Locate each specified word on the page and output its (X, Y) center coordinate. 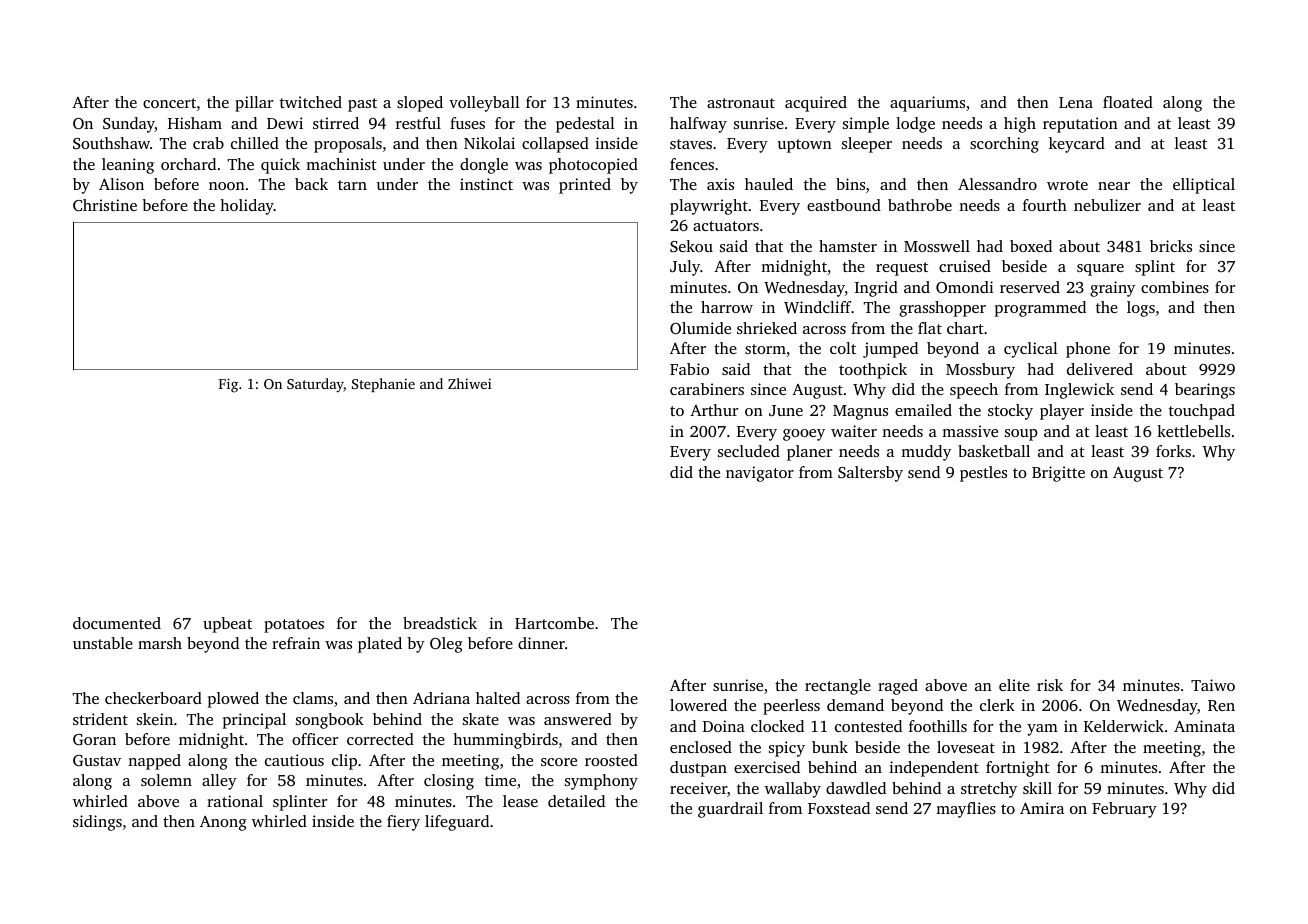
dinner (541, 643)
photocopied (593, 166)
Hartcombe (554, 623)
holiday (247, 207)
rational (235, 801)
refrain (296, 643)
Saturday (315, 385)
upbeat (227, 625)
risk (1050, 685)
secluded (749, 451)
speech (974, 391)
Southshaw (111, 143)
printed (585, 186)
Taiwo (1213, 685)
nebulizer (1107, 205)
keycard (1077, 145)
